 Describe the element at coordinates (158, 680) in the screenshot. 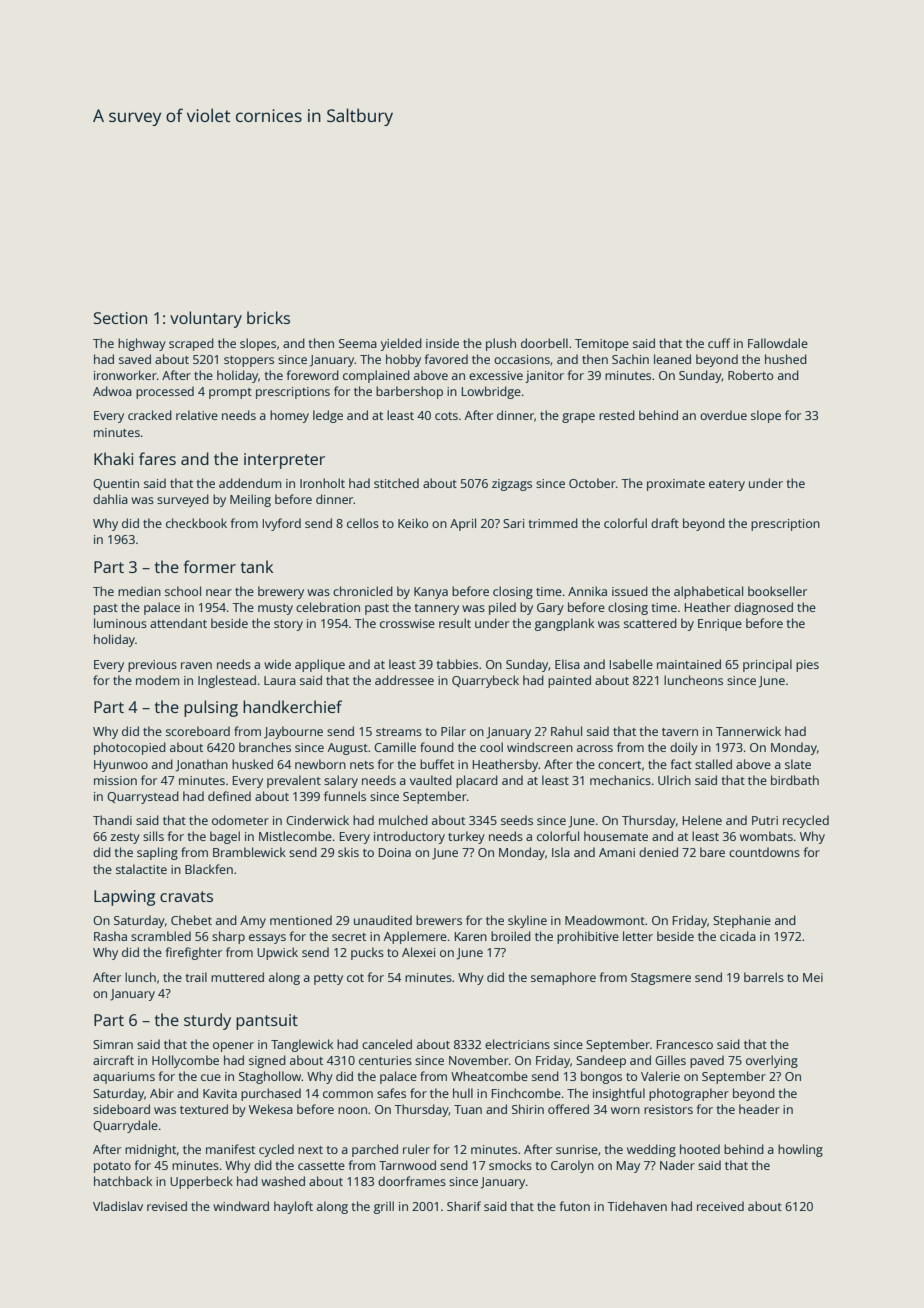

I see `modem` at that location.
